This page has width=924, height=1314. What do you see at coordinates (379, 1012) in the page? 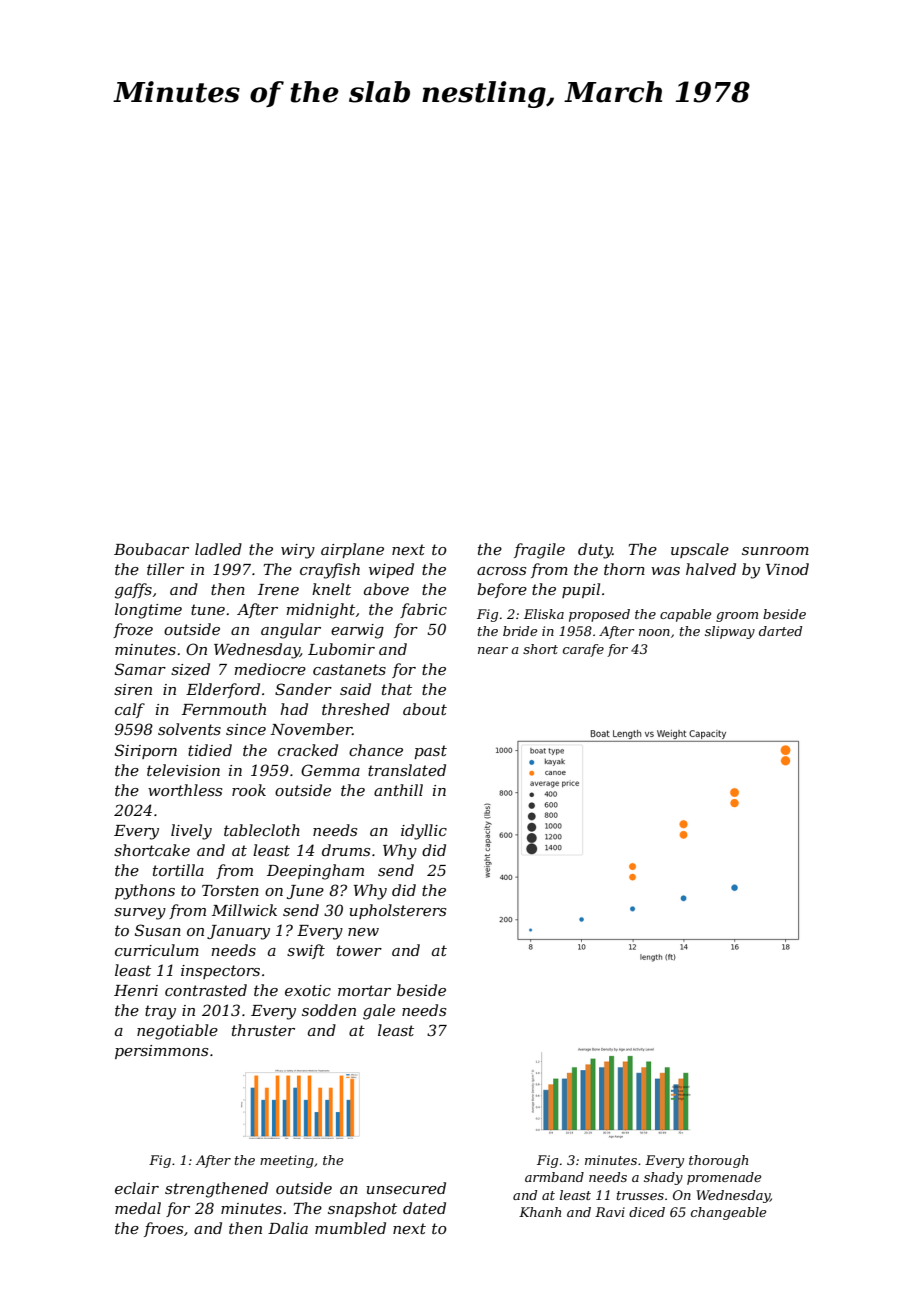
I see `gale` at bounding box center [379, 1012].
